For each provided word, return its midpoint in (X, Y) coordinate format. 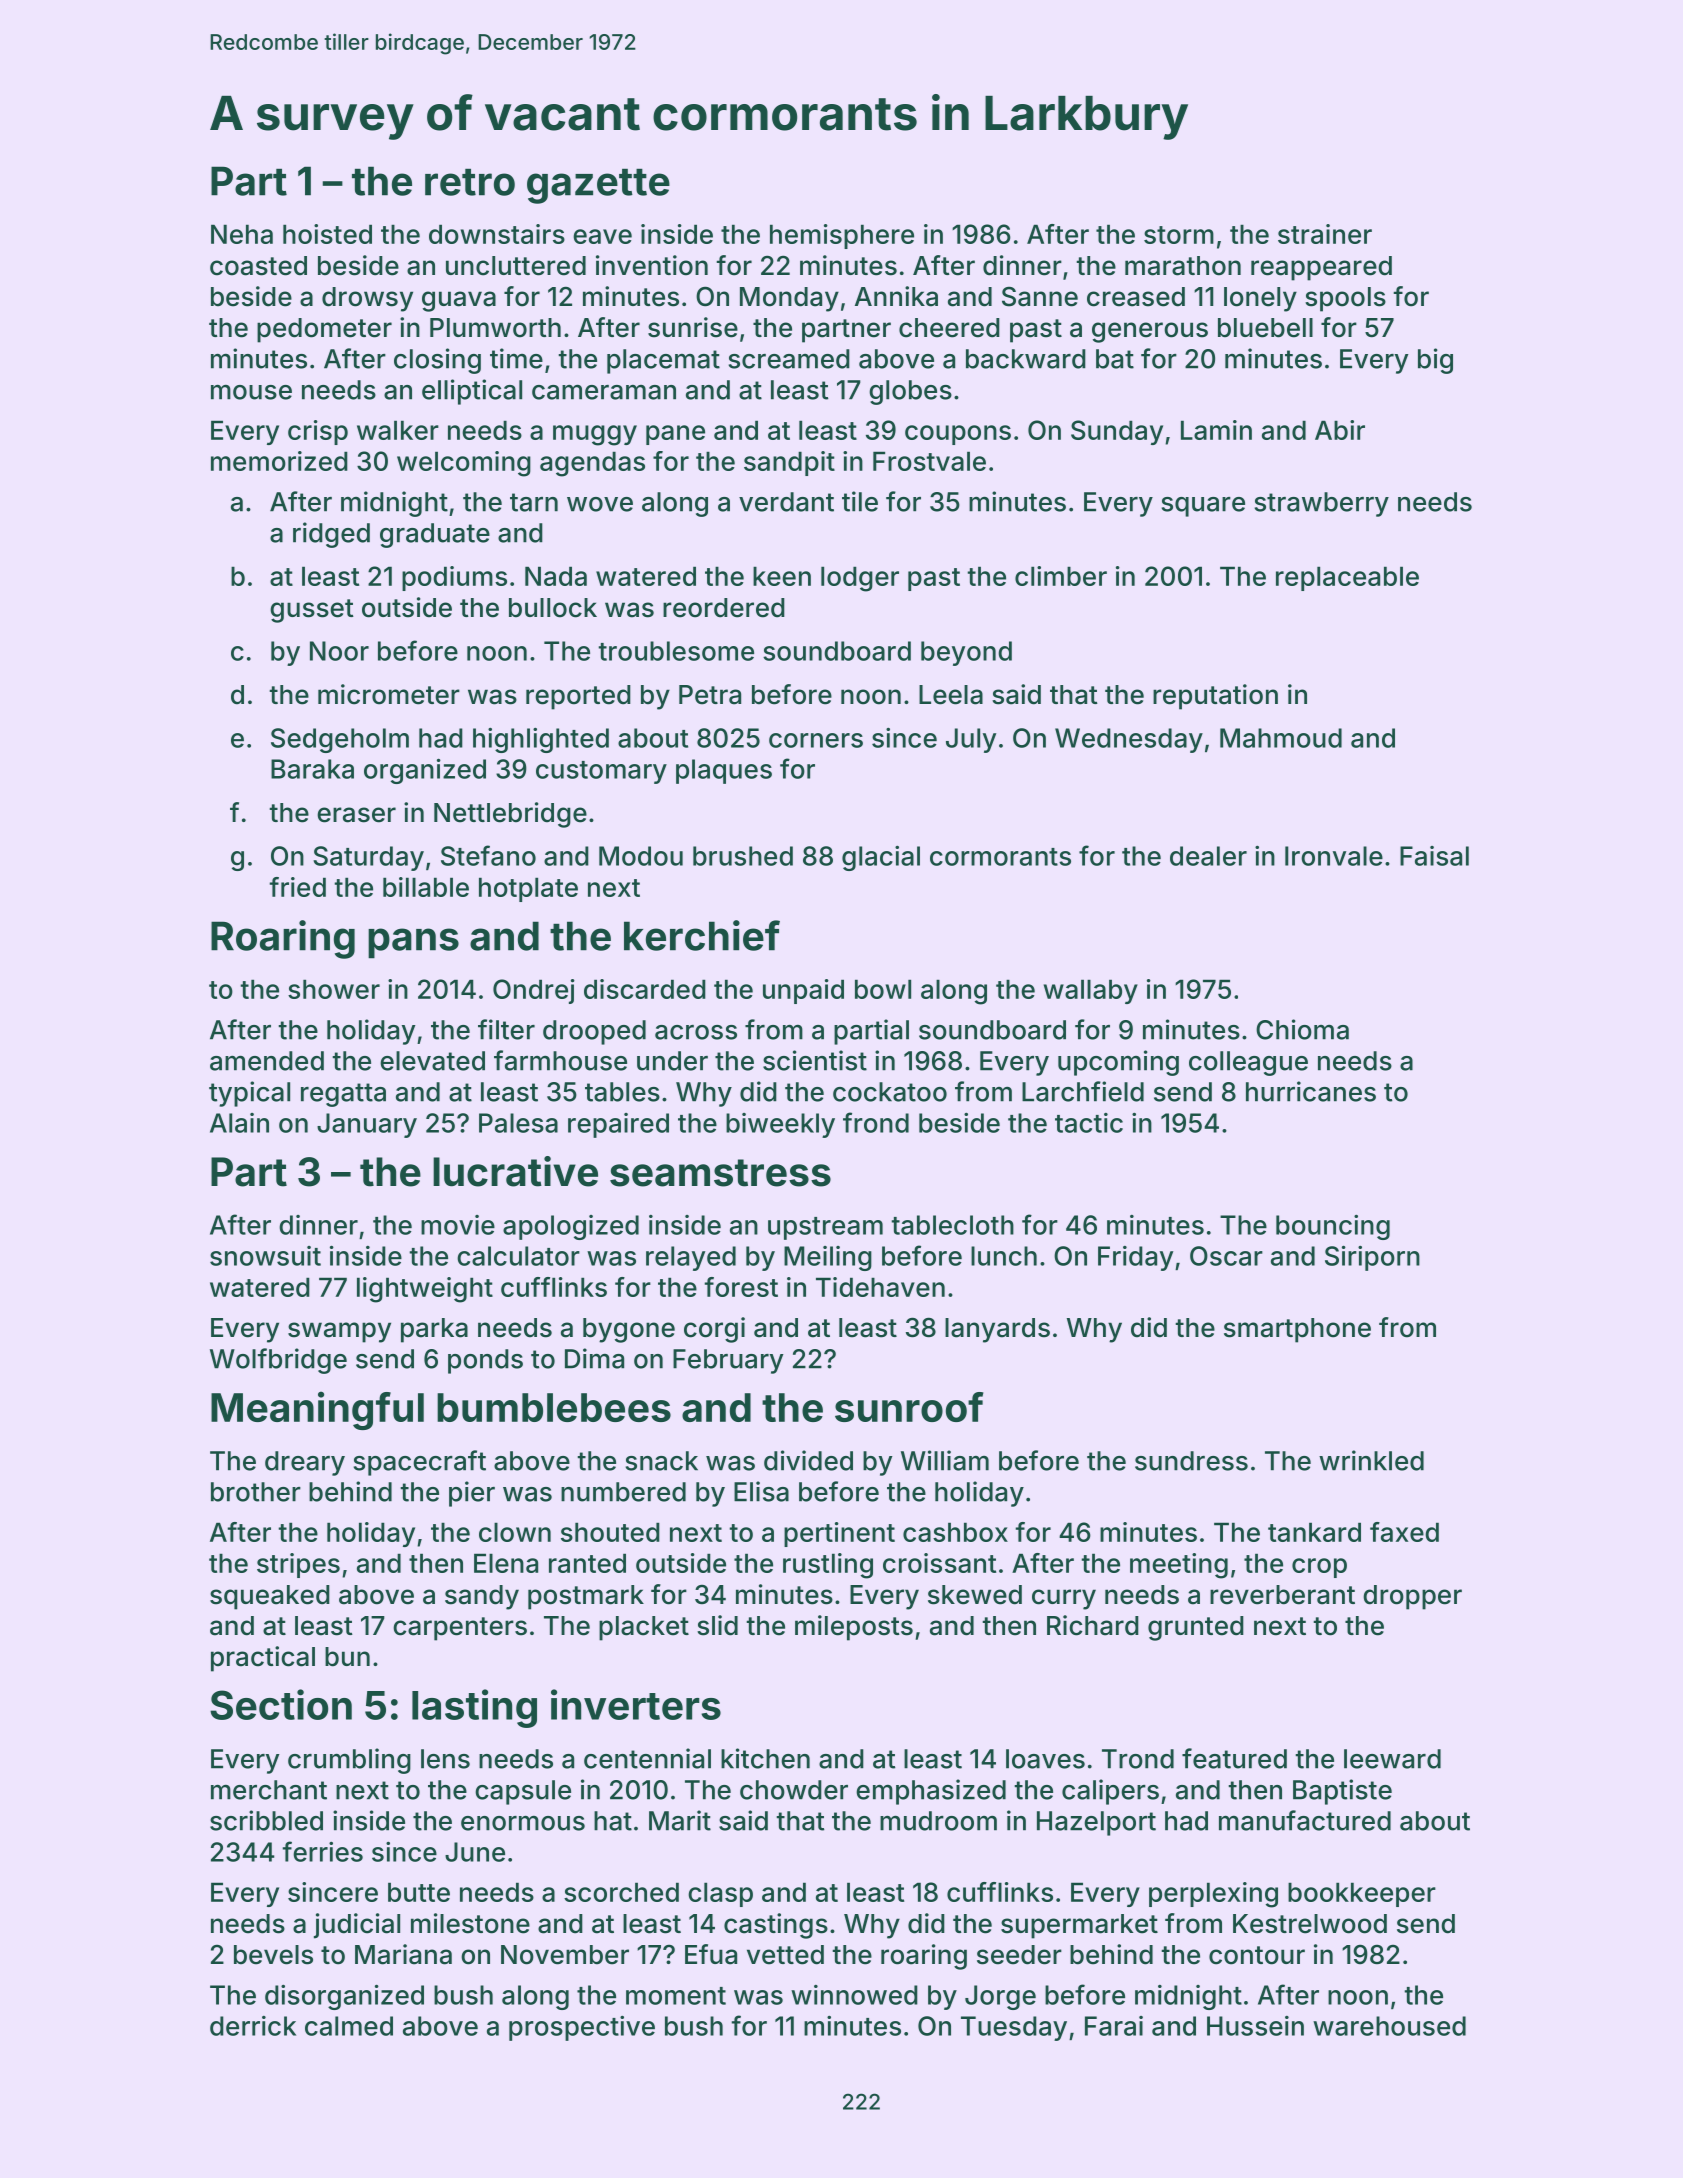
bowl (883, 989)
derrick (253, 2026)
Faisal (1434, 856)
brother (256, 1492)
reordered (724, 608)
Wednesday (1129, 740)
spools (1345, 299)
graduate (435, 535)
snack (662, 1461)
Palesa (518, 1123)
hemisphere (842, 236)
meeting (1179, 1566)
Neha (242, 234)
